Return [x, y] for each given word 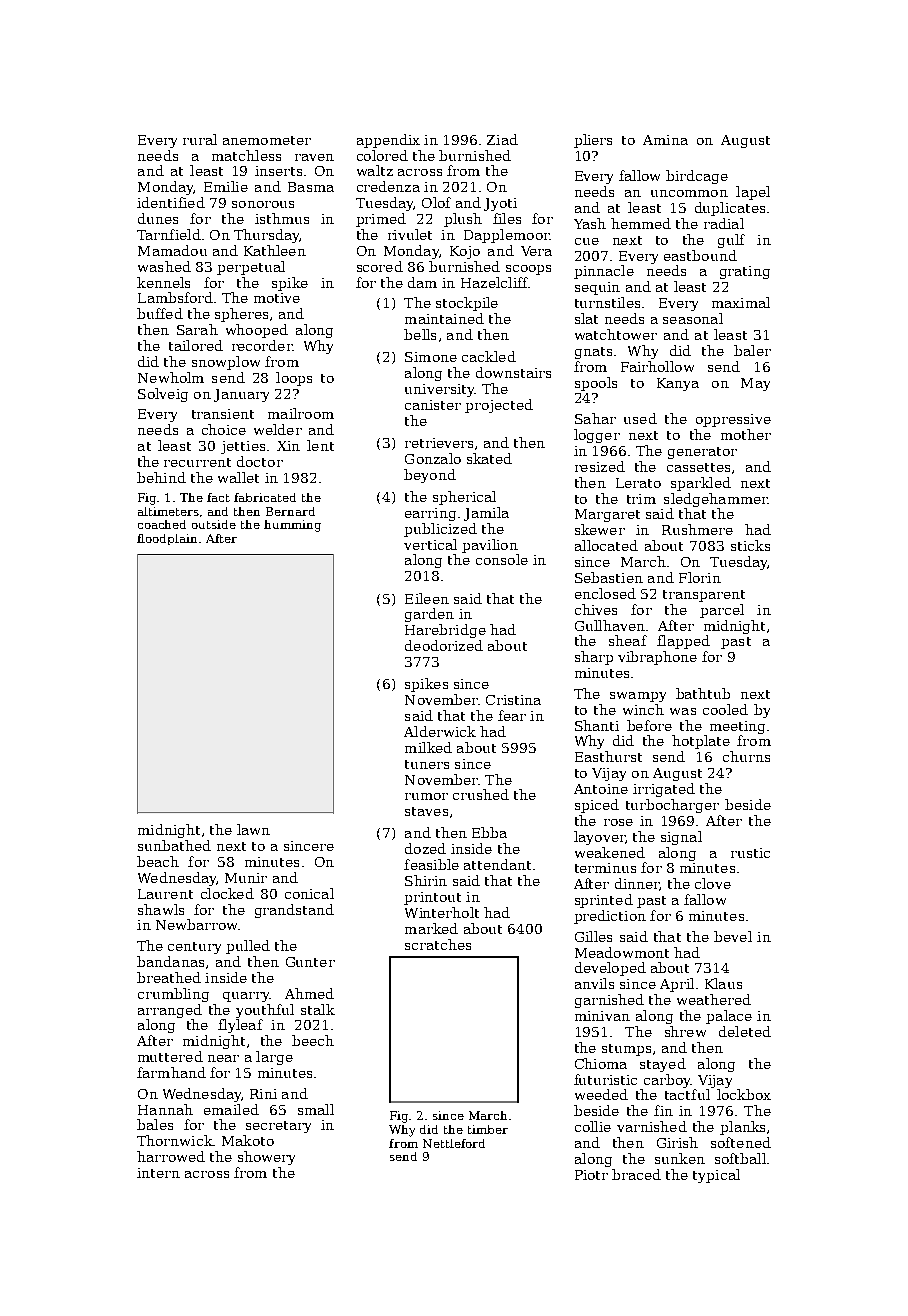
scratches [438, 944]
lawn [253, 829]
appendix [388, 141]
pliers [593, 141]
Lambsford [175, 297]
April [677, 985]
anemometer [267, 140]
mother [746, 434]
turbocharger [672, 806]
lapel [753, 193]
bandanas [170, 961]
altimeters [168, 511]
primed [381, 220]
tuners [427, 764]
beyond [430, 476]
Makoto [248, 1140]
